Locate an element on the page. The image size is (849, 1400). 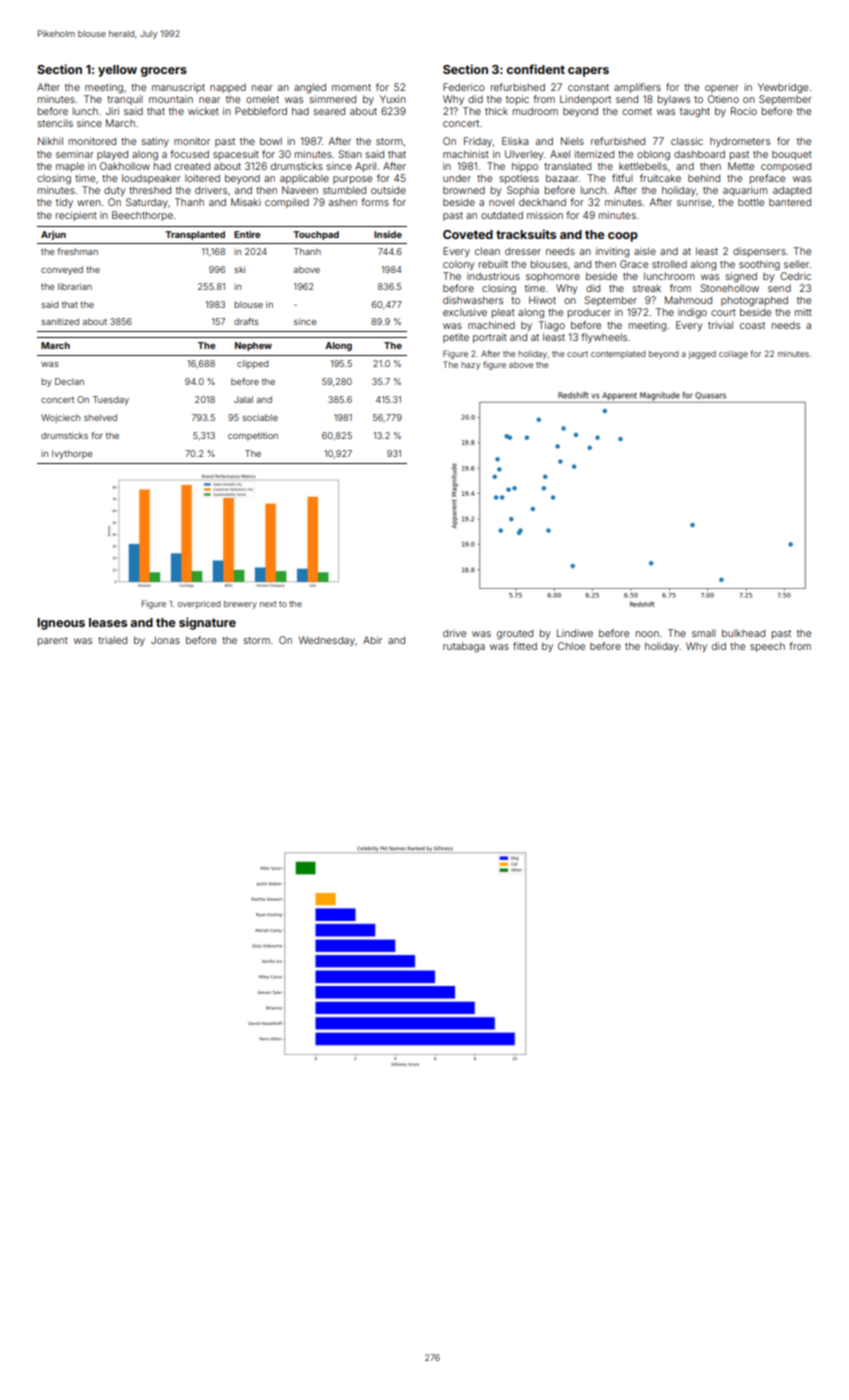
sociable is located at coordinates (260, 417).
